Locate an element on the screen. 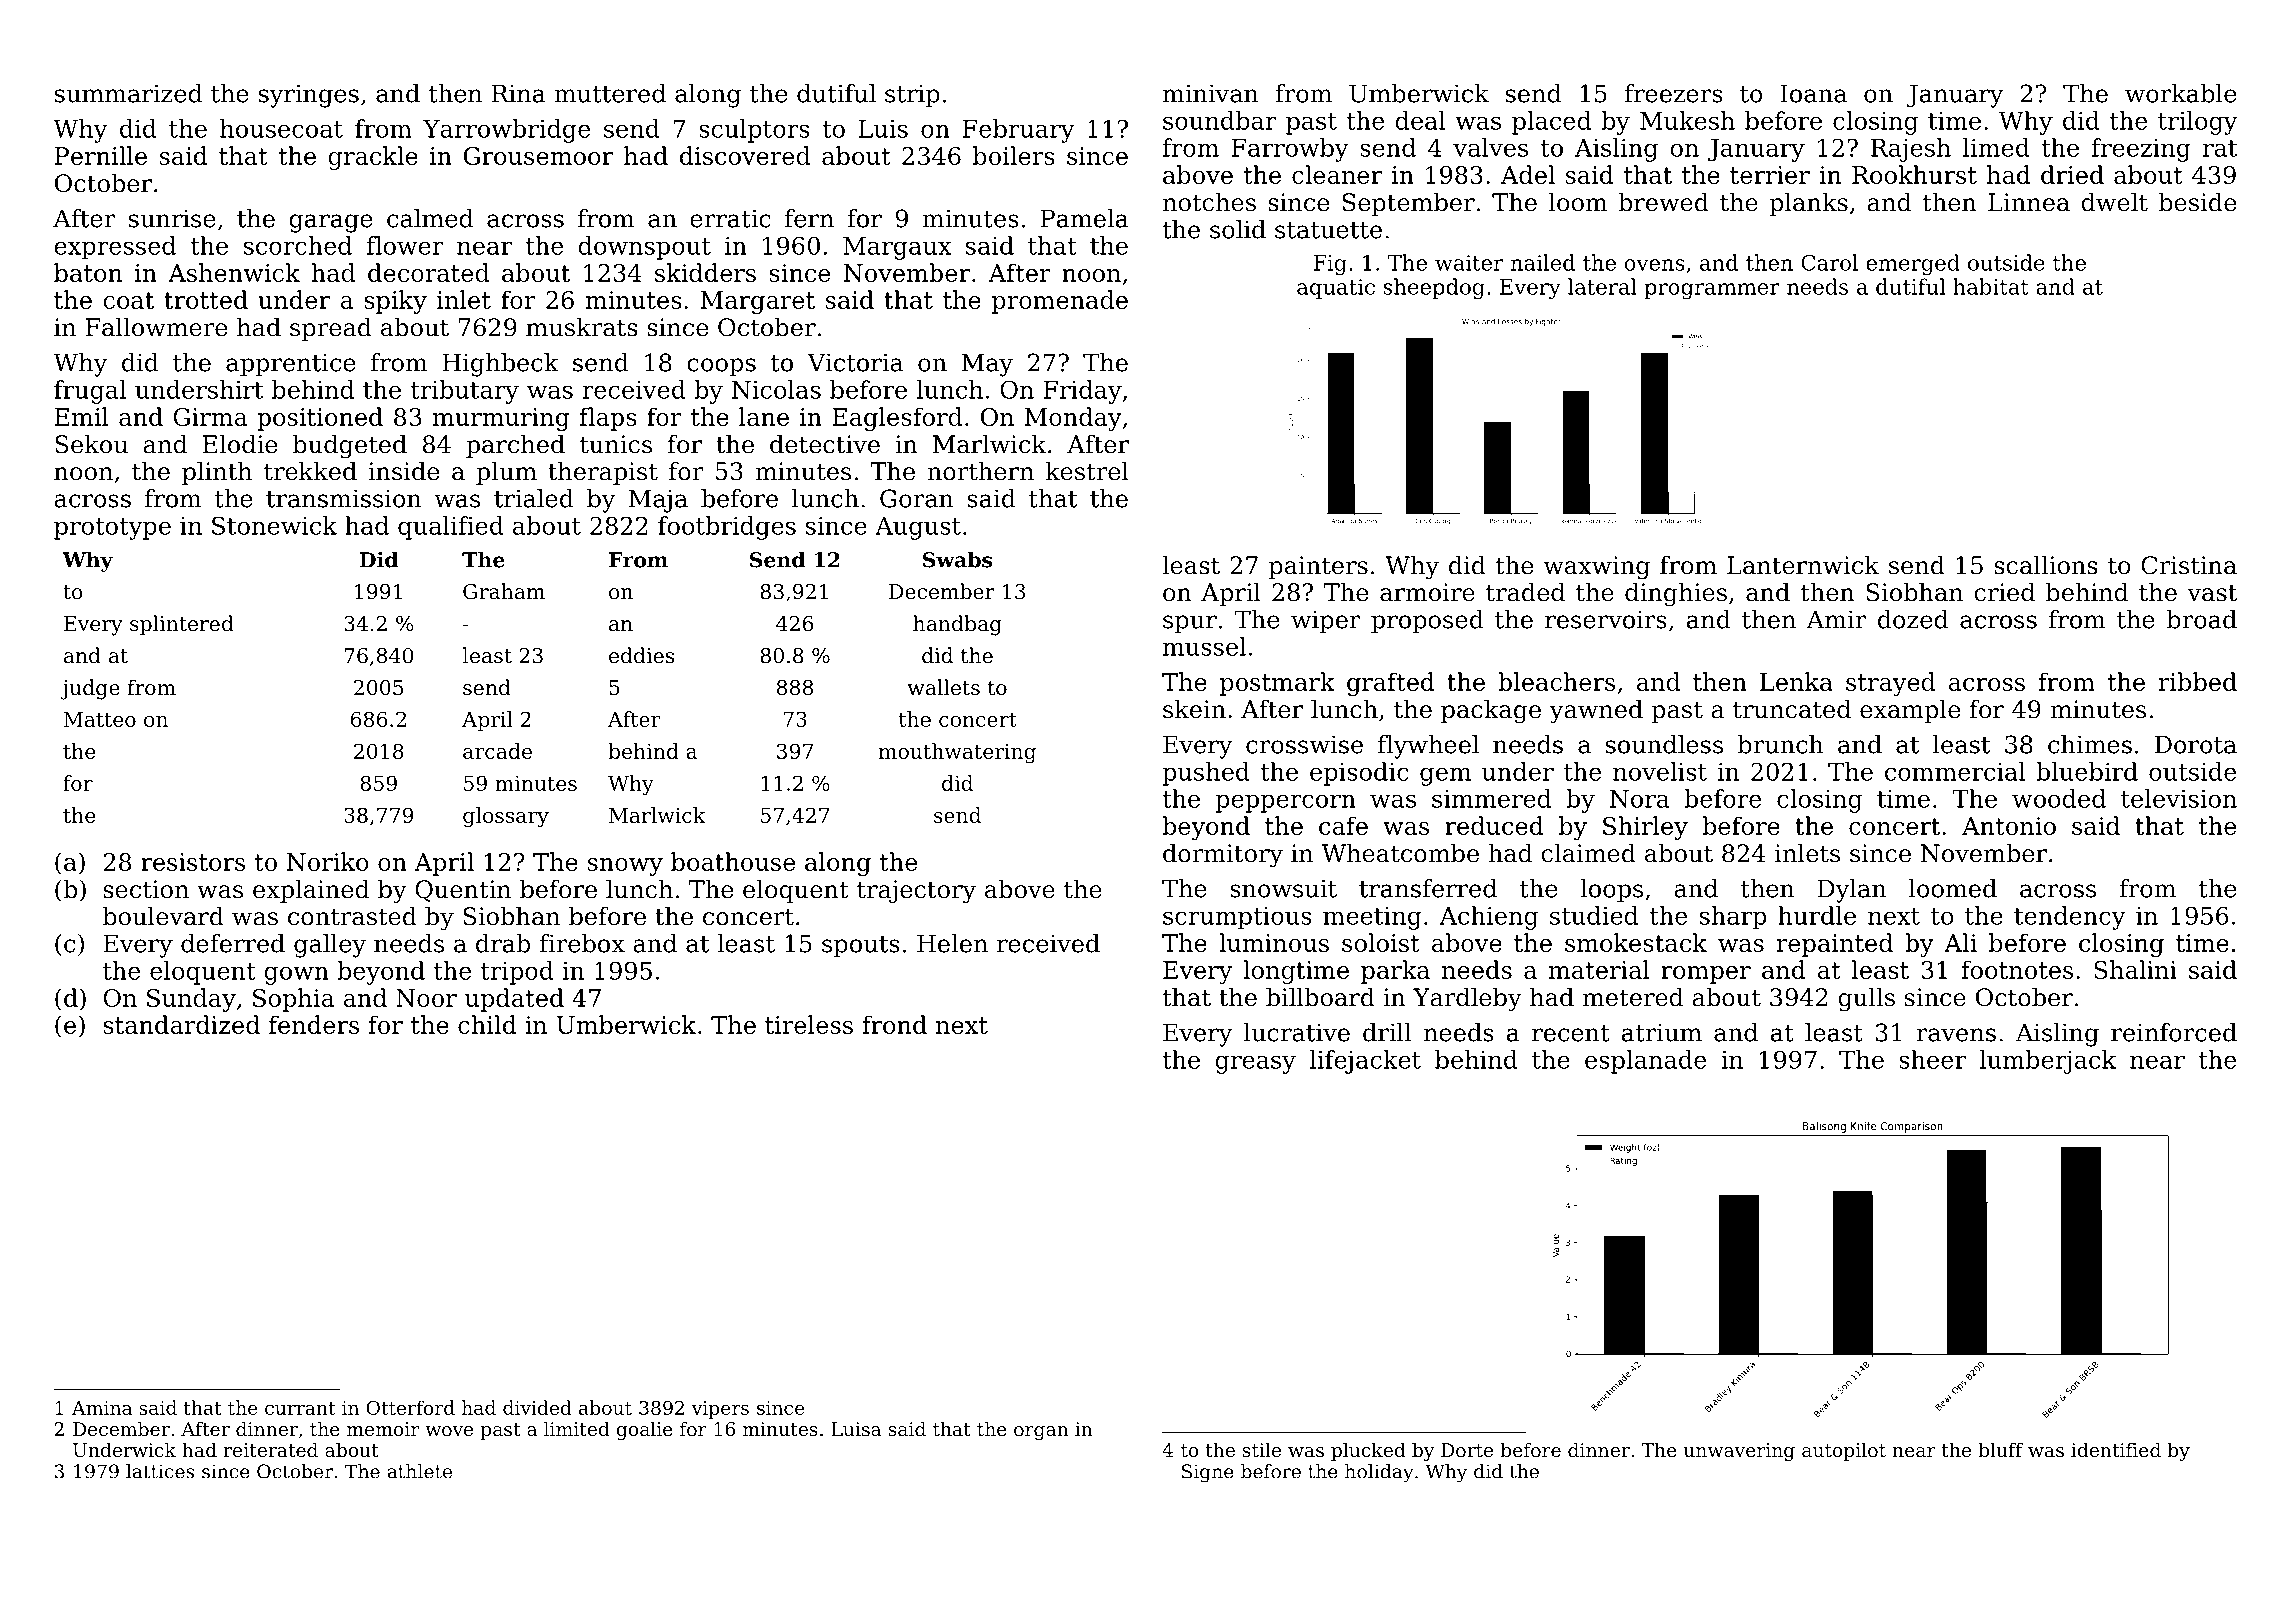 Image resolution: width=2291 pixels, height=1620 pixels. lifejacket is located at coordinates (1365, 1062).
